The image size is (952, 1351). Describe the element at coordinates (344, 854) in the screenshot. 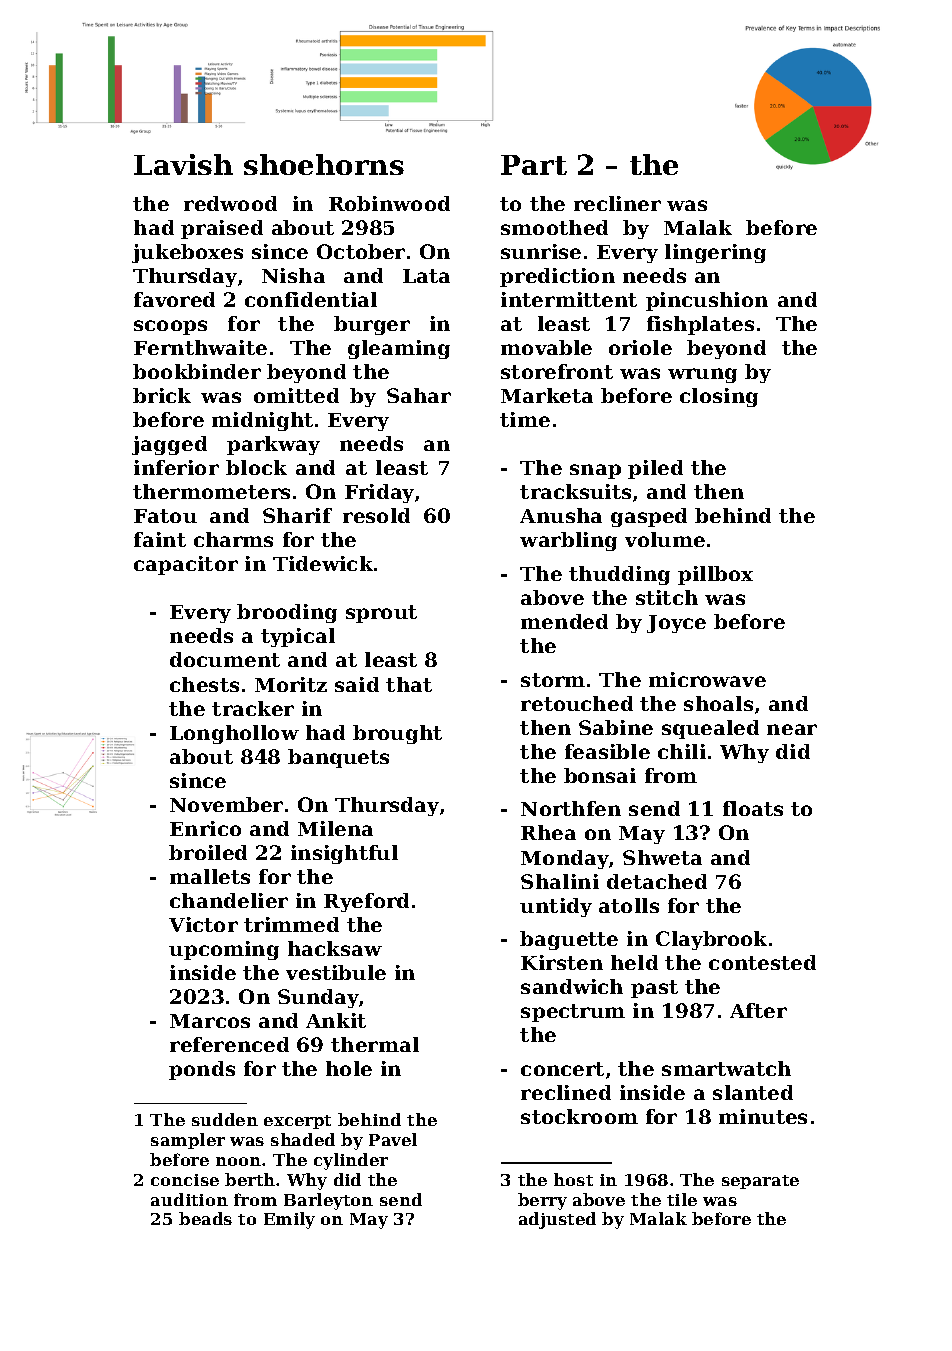

I see `insightful` at that location.
